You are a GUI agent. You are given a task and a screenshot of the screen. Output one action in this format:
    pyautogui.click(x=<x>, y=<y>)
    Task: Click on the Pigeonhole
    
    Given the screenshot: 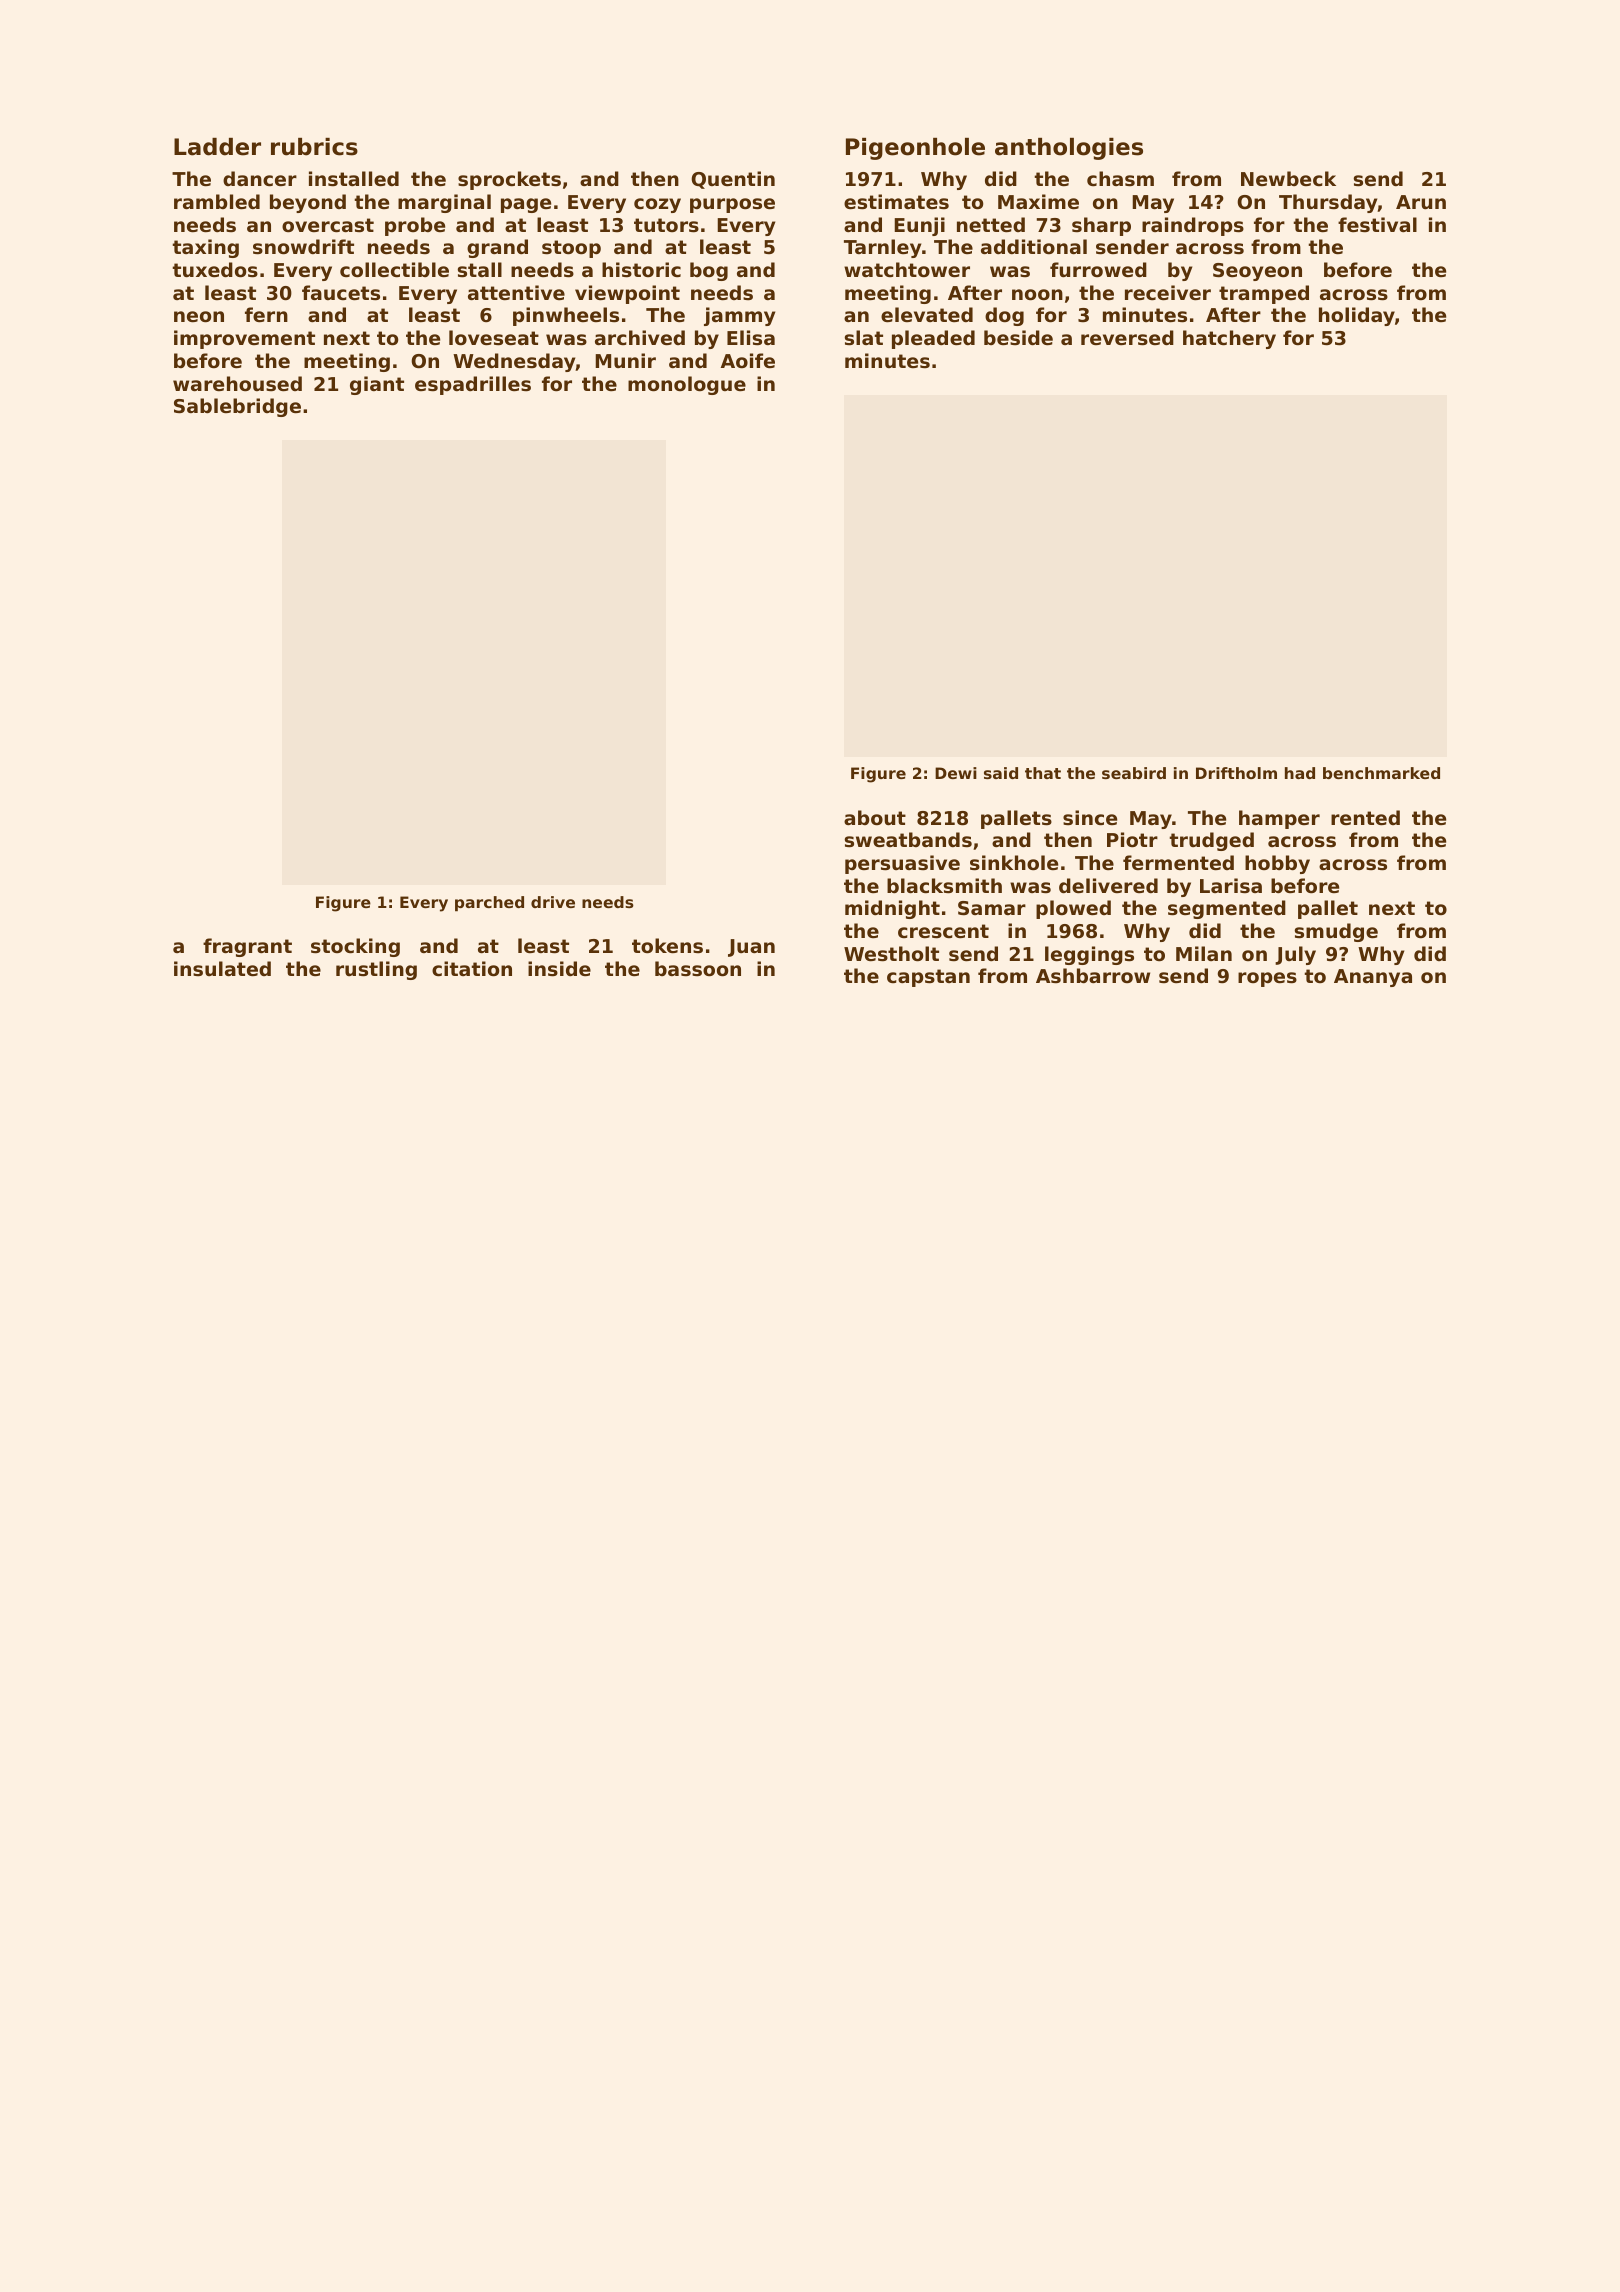 What is the action you would take?
    pyautogui.click(x=915, y=149)
